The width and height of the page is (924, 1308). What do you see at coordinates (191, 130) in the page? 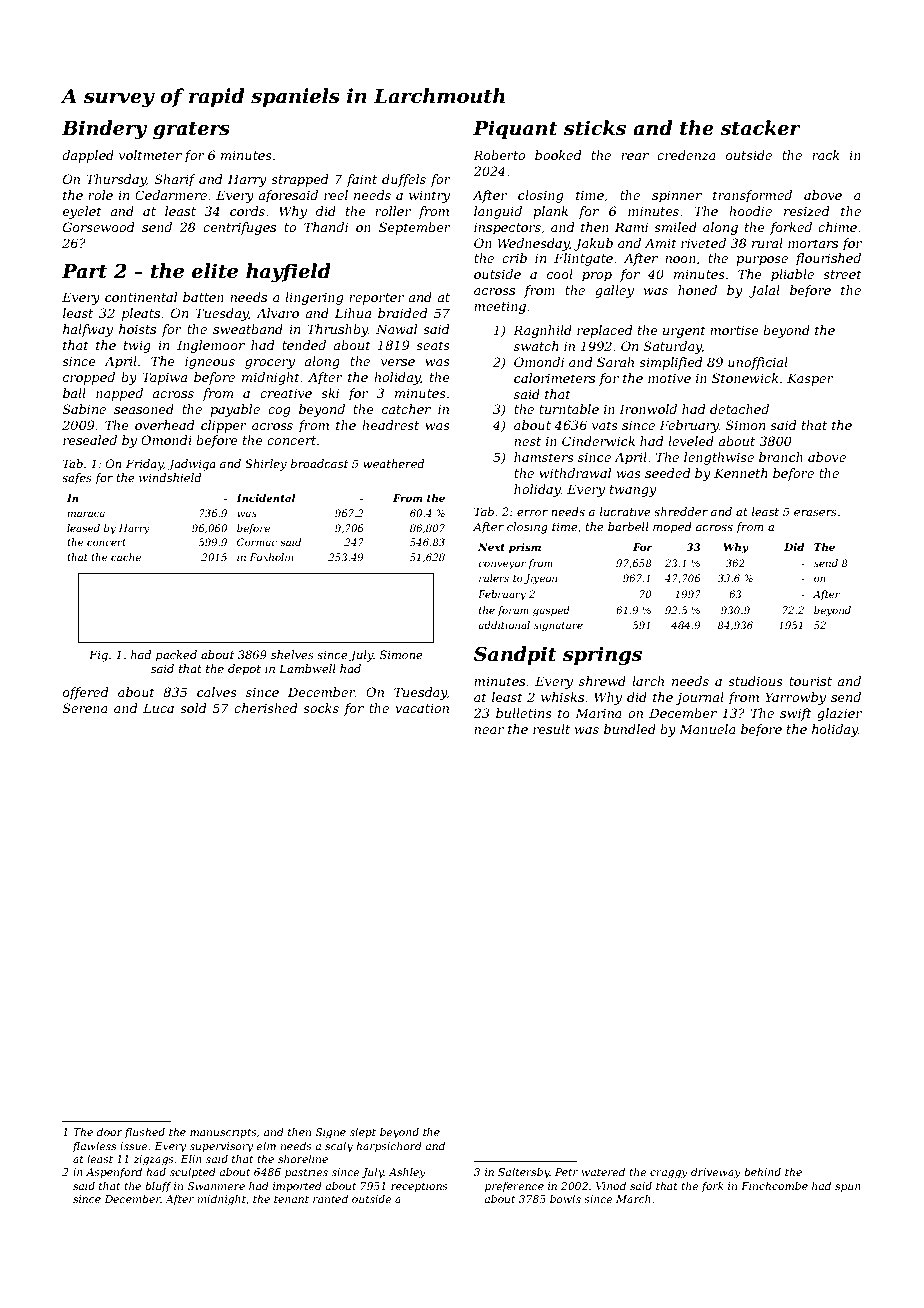
I see `graters` at bounding box center [191, 130].
